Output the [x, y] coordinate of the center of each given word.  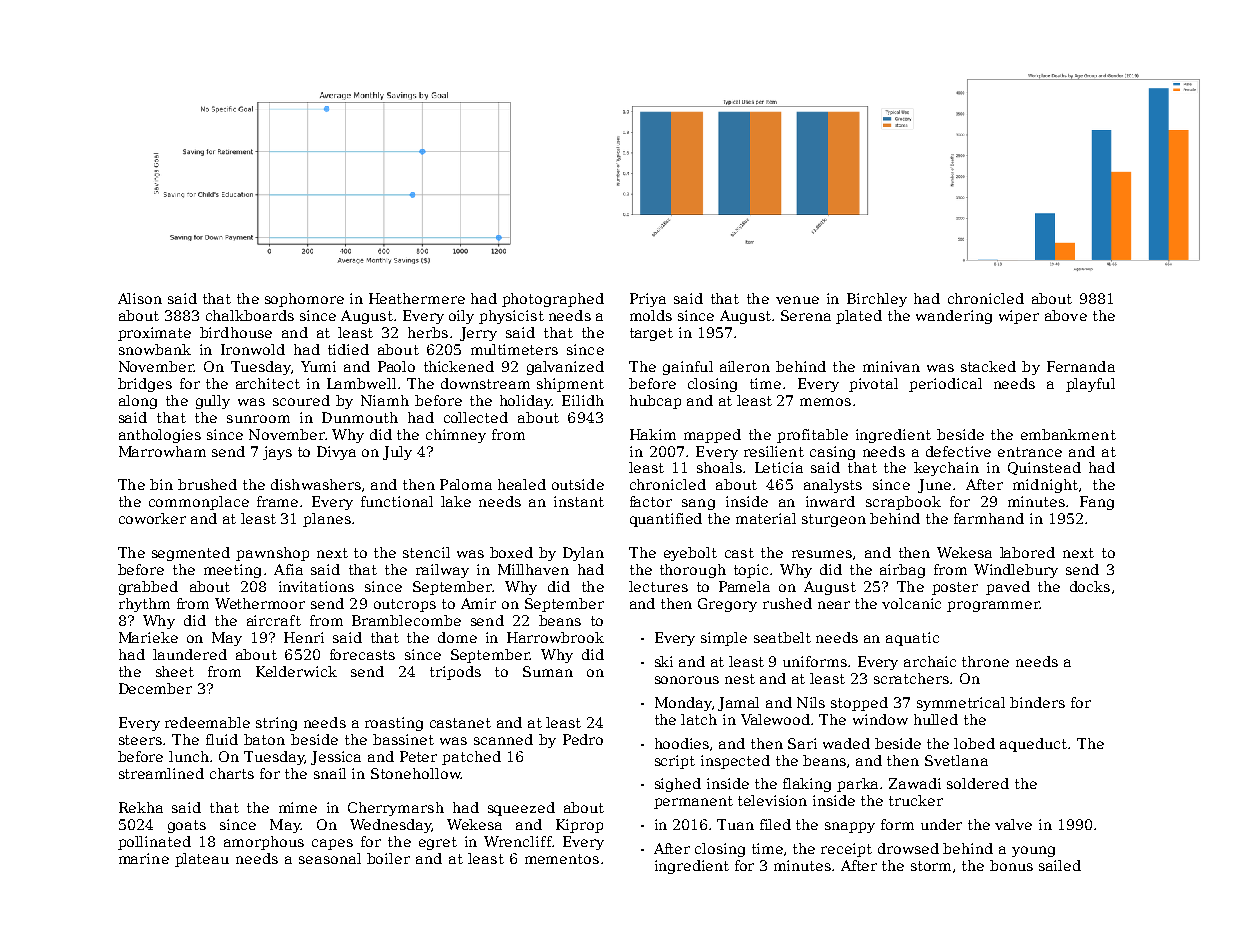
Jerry [478, 334]
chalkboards [250, 315]
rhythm [144, 605]
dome [457, 637]
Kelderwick [296, 671]
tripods [455, 673]
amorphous [264, 843]
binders [1037, 702]
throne [985, 661]
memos [825, 402]
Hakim [653, 434]
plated [859, 317]
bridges [145, 385]
